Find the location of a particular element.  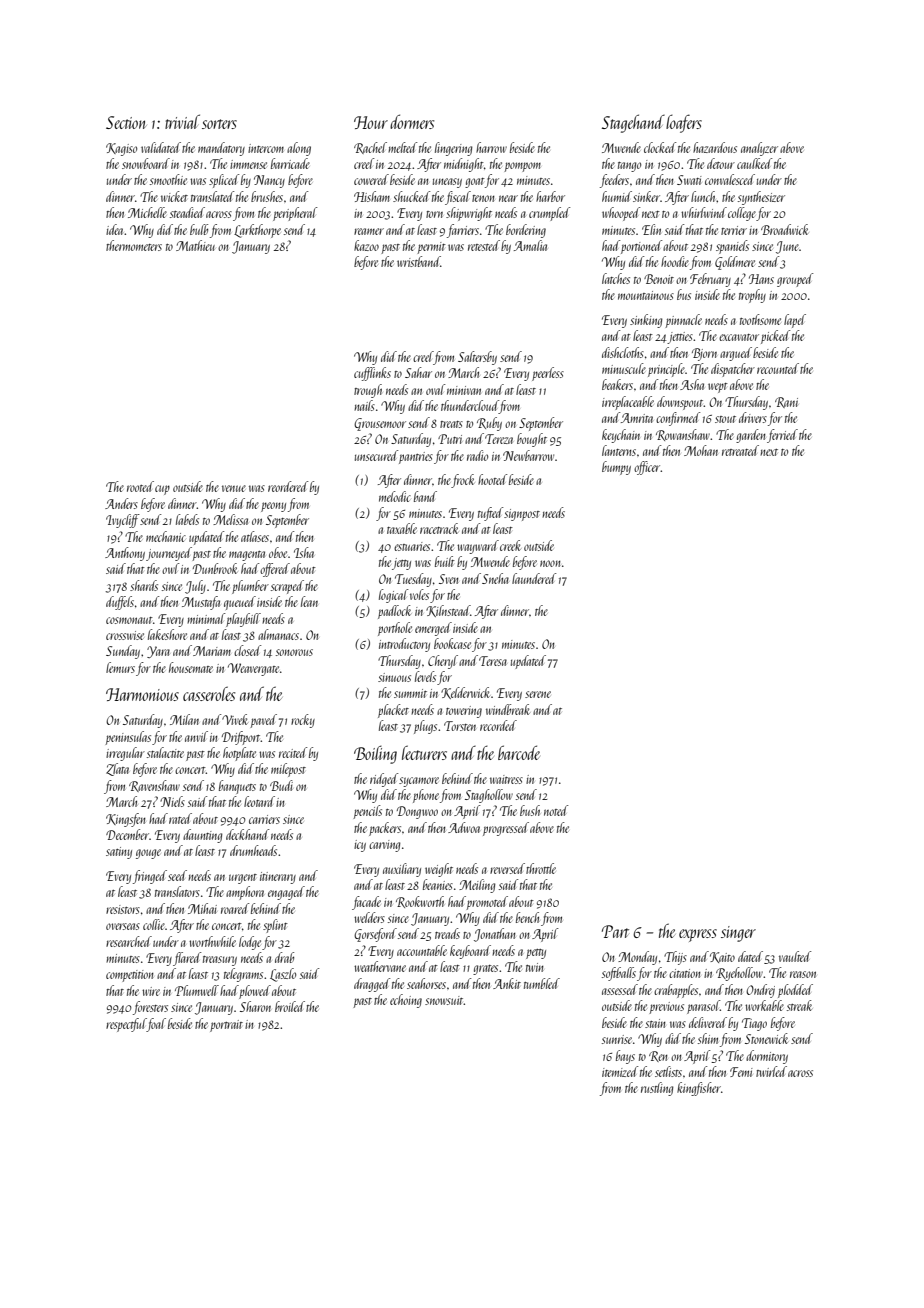

duffels is located at coordinates (120, 603).
